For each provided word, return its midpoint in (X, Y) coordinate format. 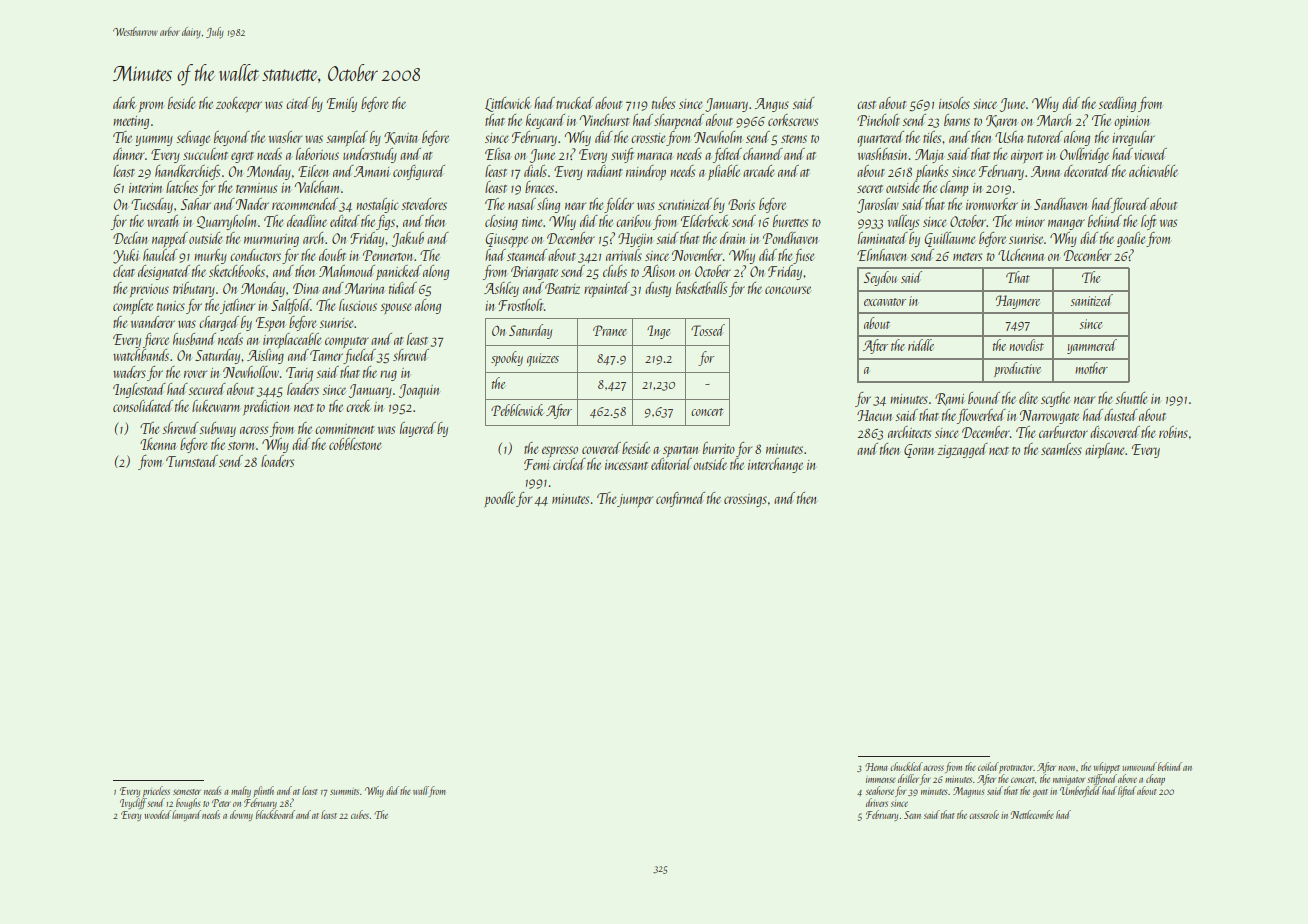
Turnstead (192, 461)
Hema (876, 767)
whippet (1107, 767)
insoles (954, 103)
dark (124, 103)
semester (187, 792)
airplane (1105, 450)
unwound (1139, 766)
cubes (360, 814)
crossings (745, 500)
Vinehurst (604, 120)
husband (194, 339)
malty (241, 791)
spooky (507, 358)
